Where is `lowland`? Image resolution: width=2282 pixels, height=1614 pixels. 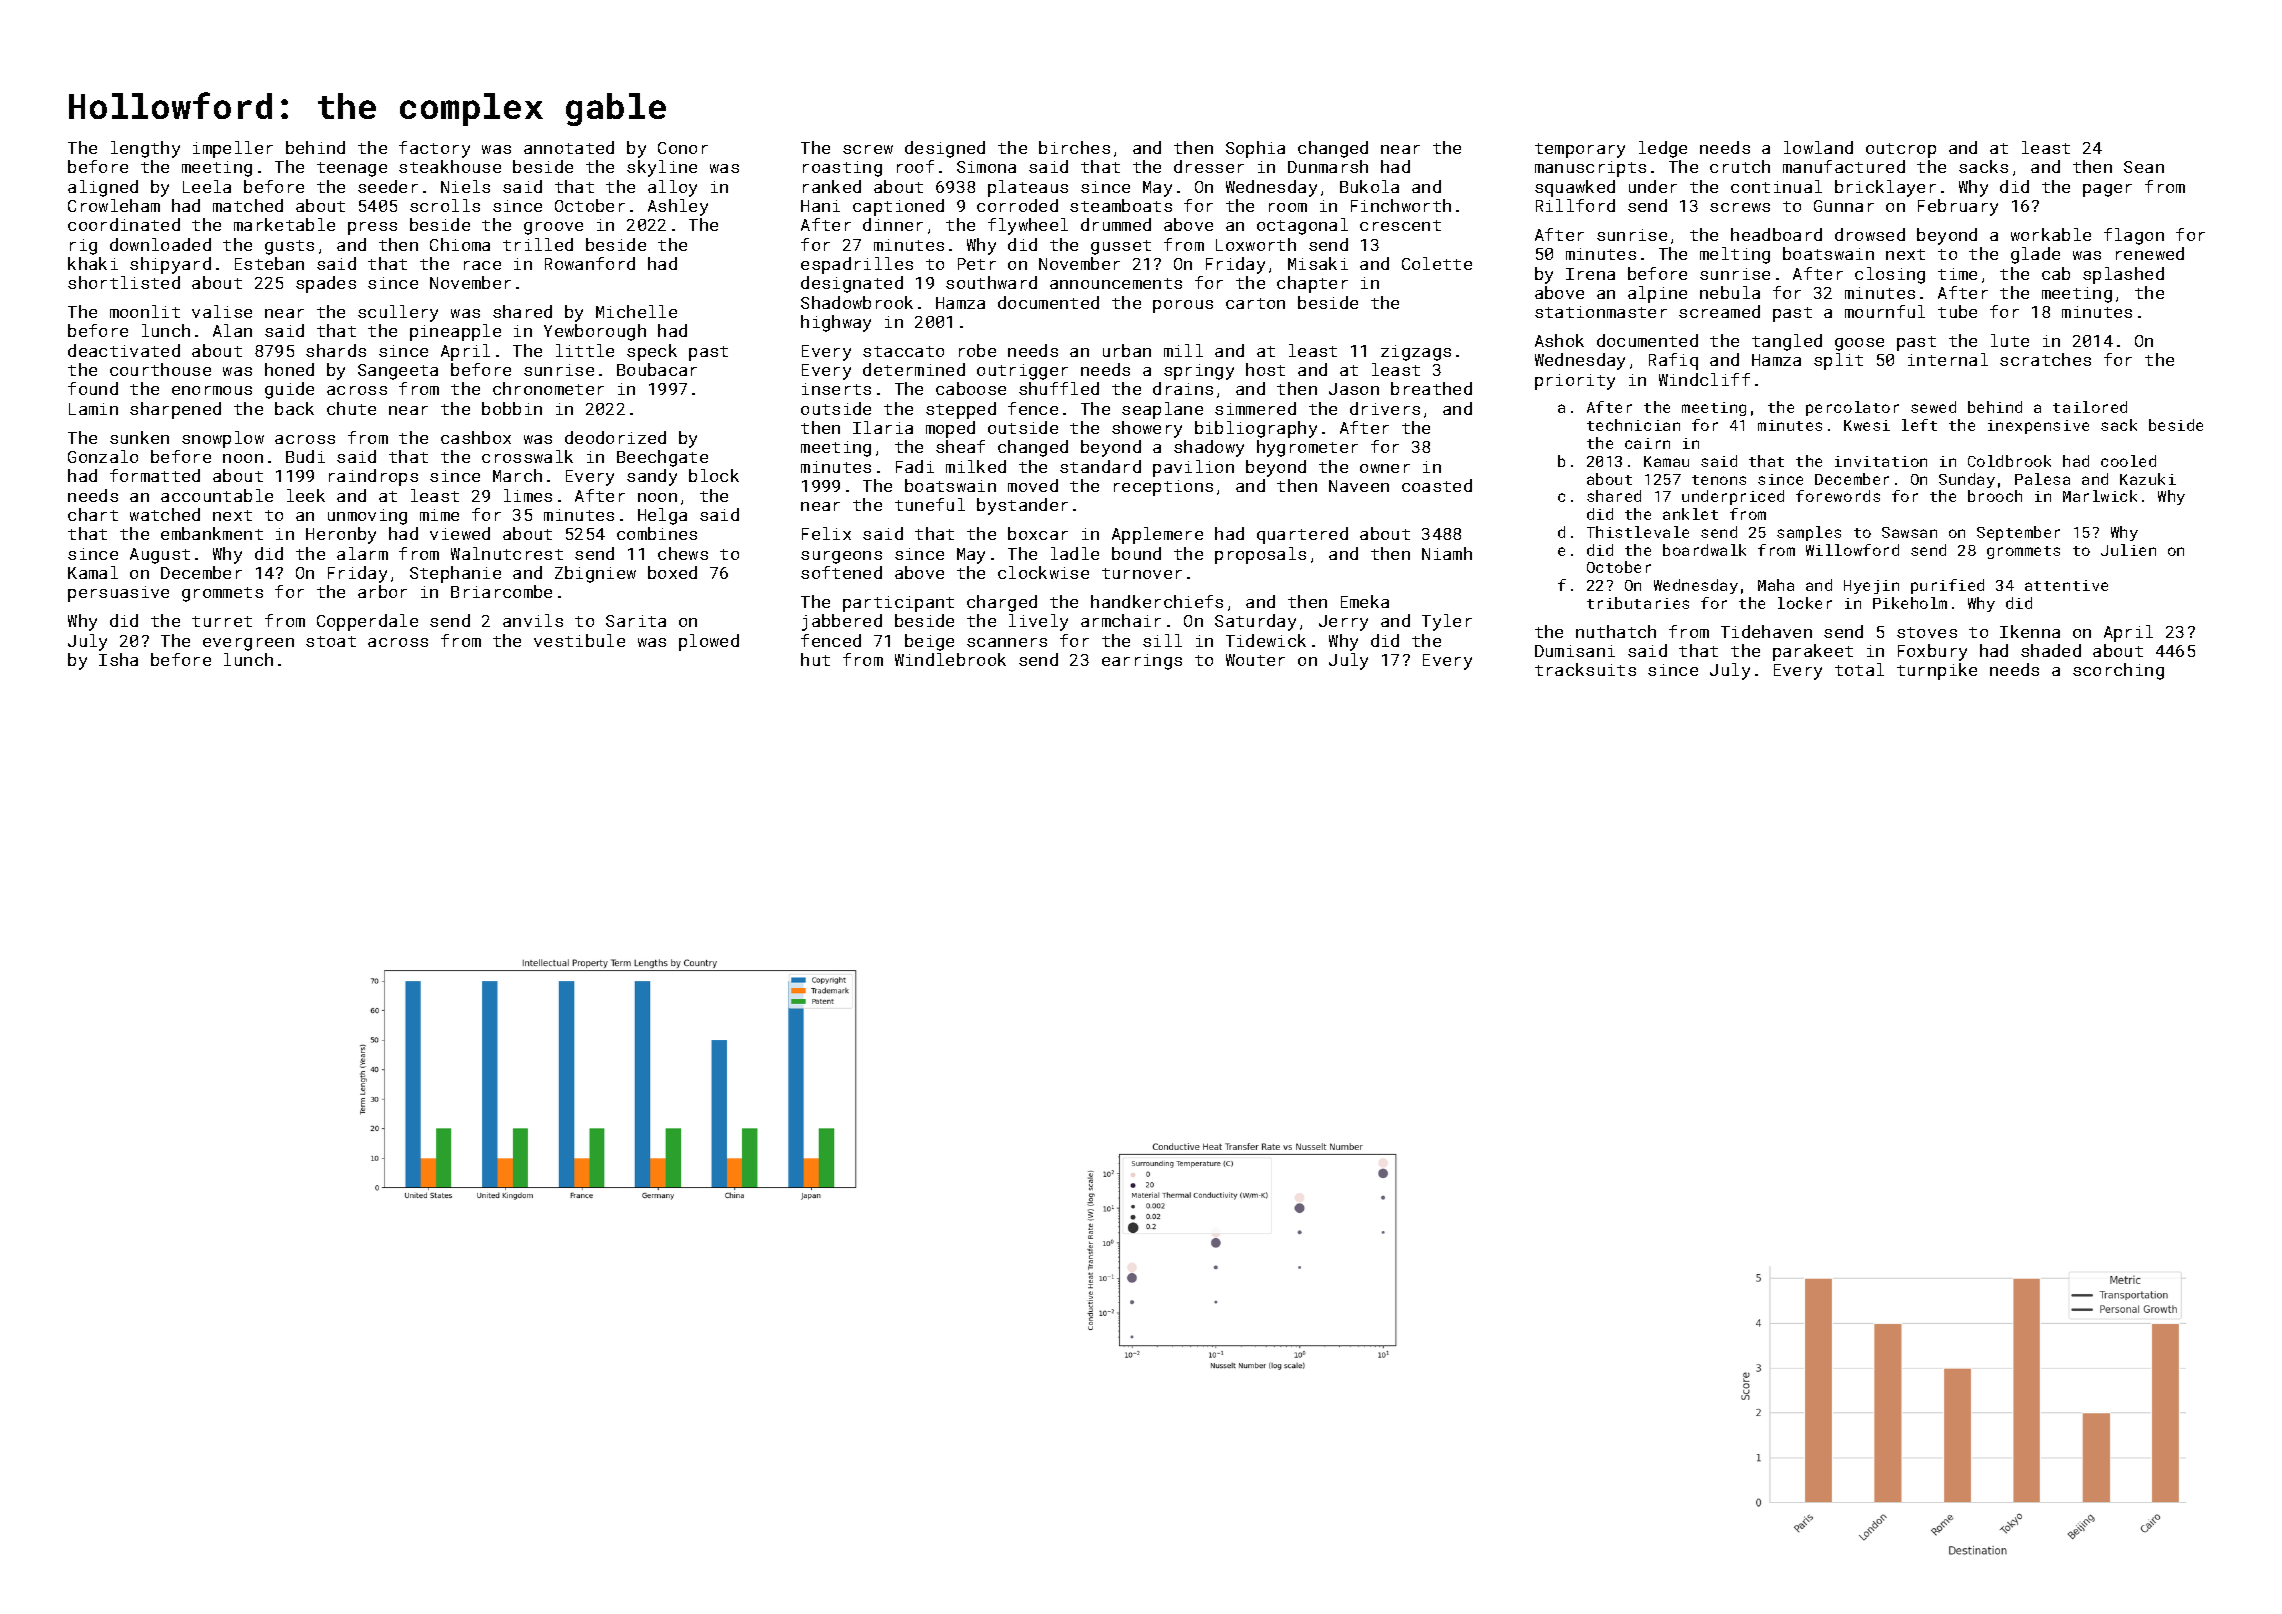
lowland is located at coordinates (1818, 147).
